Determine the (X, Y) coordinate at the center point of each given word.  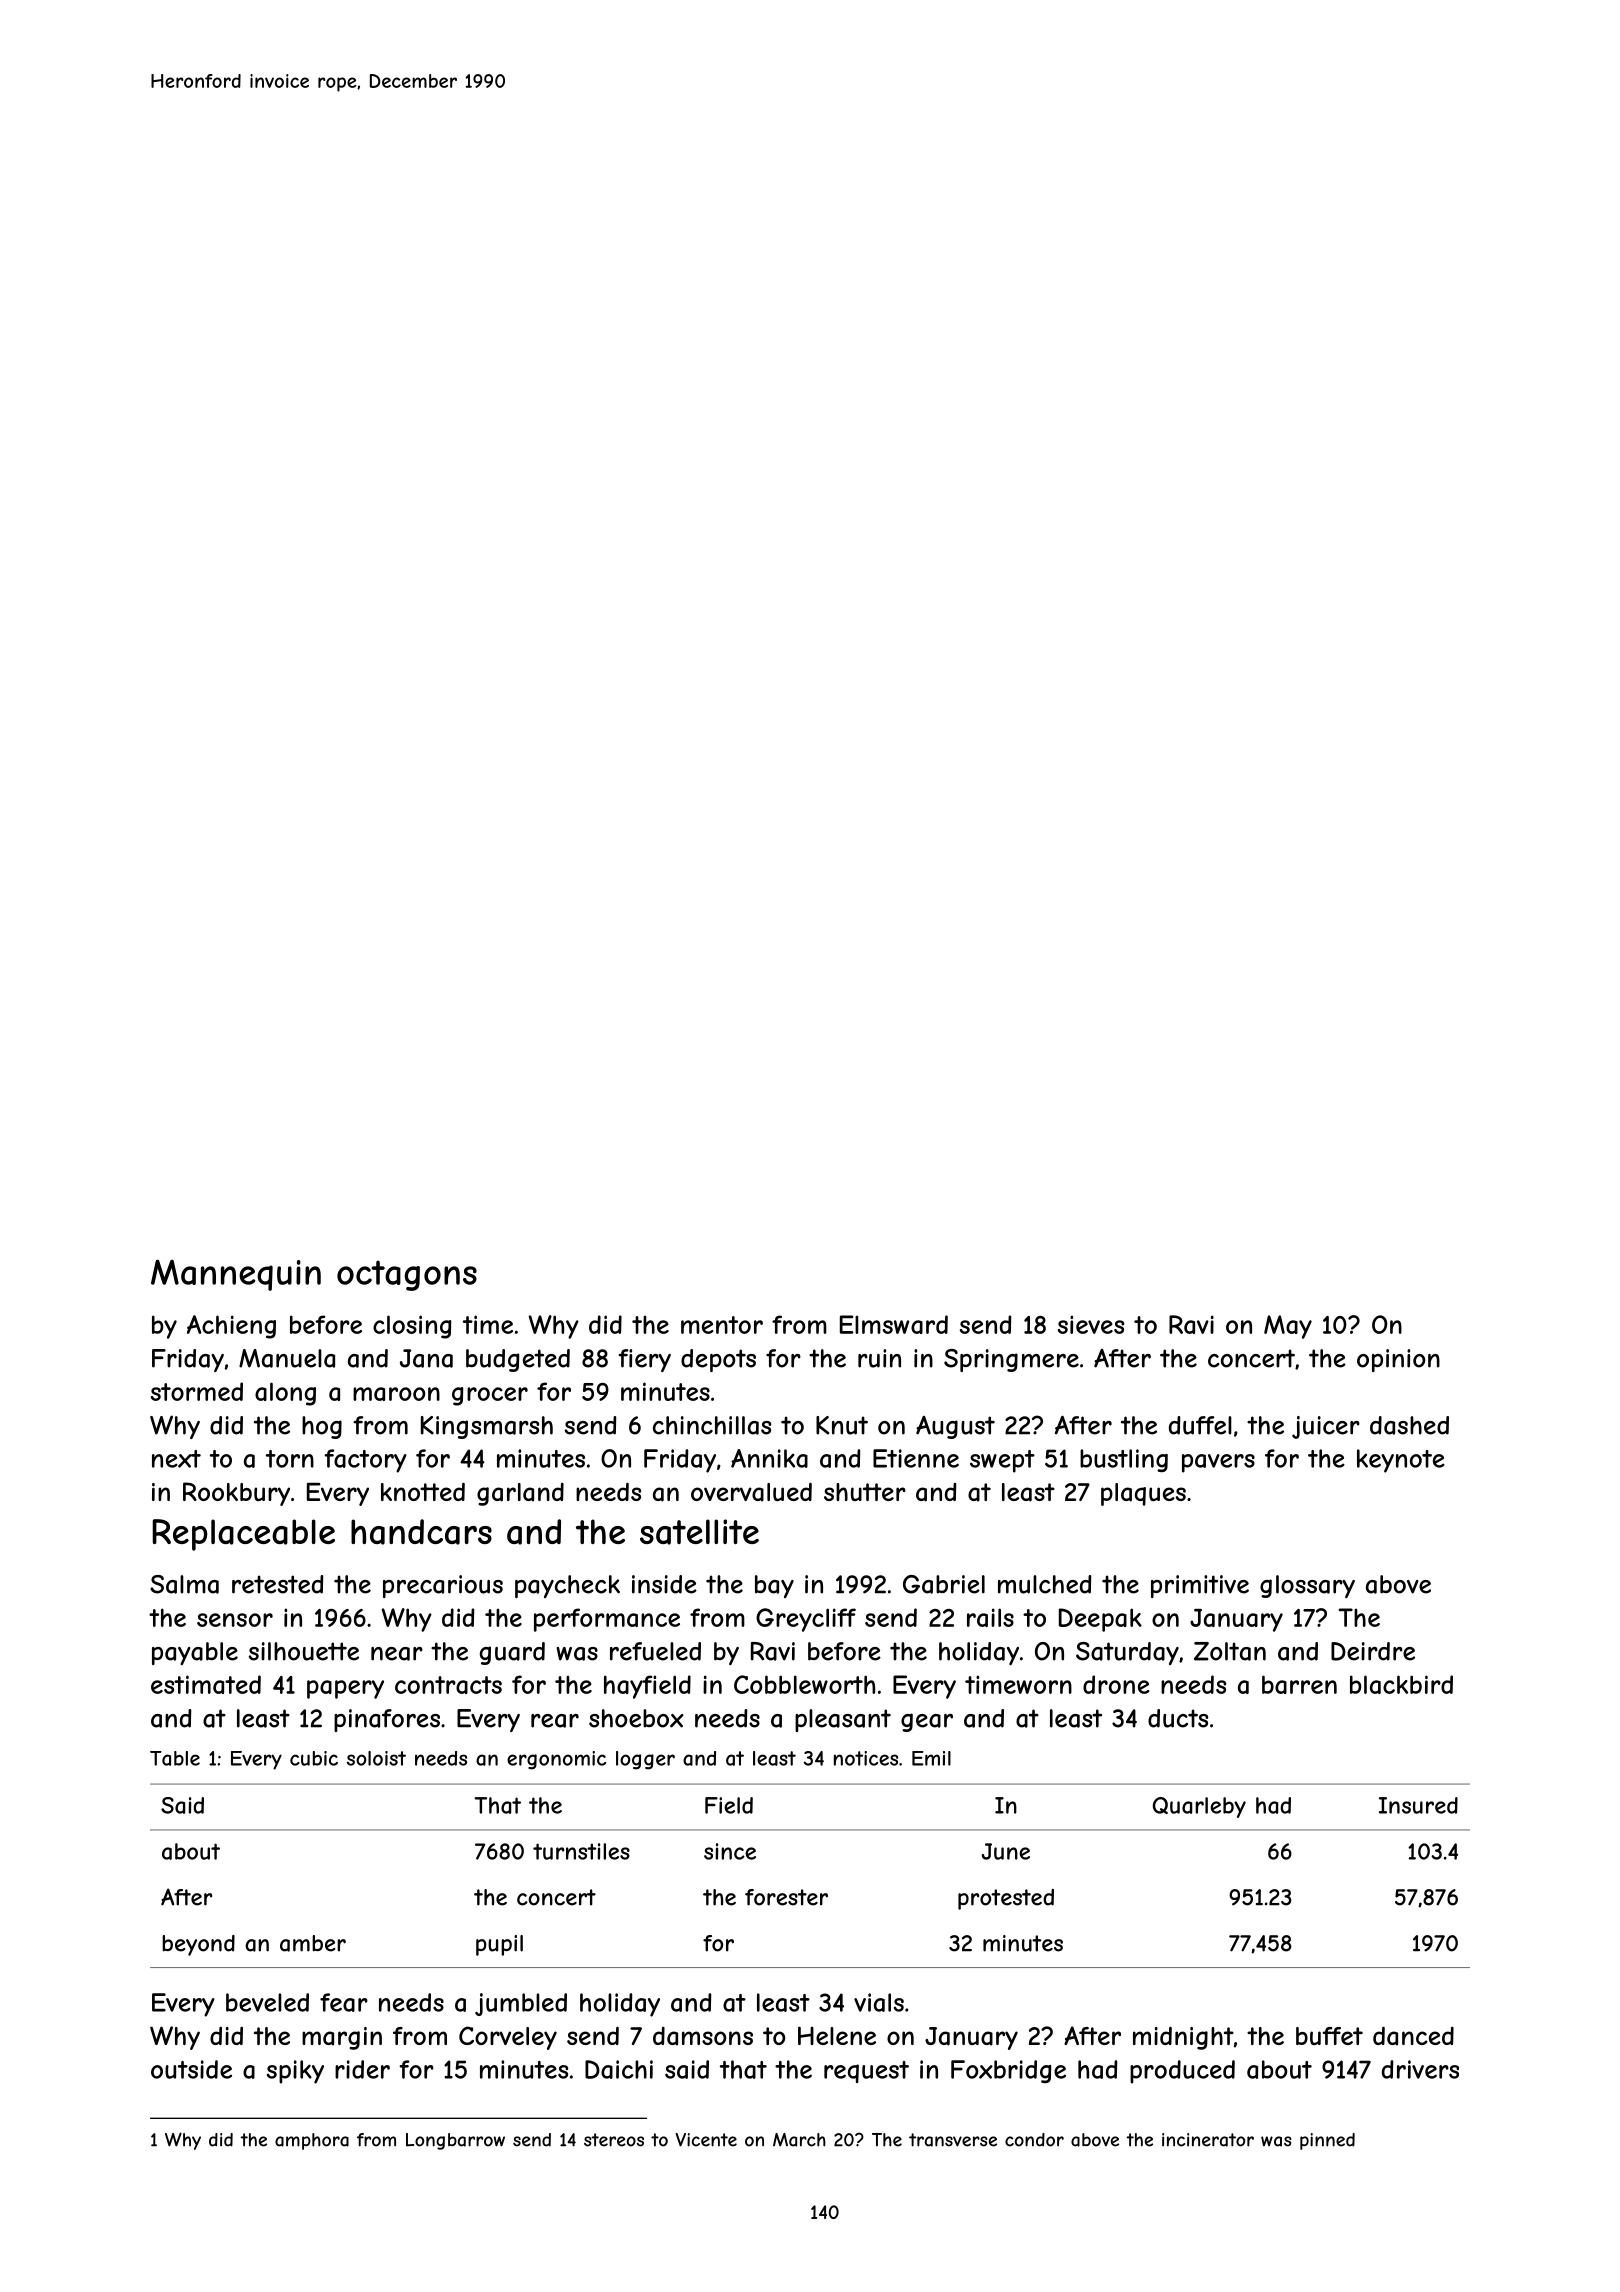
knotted (423, 1491)
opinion (1398, 1360)
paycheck (567, 1586)
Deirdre (1373, 1651)
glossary (1307, 1586)
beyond (198, 1945)
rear (555, 1721)
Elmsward (894, 1324)
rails (990, 1617)
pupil (499, 1945)
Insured (1418, 1805)
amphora (312, 2141)
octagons (407, 1275)
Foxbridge (1008, 2071)
